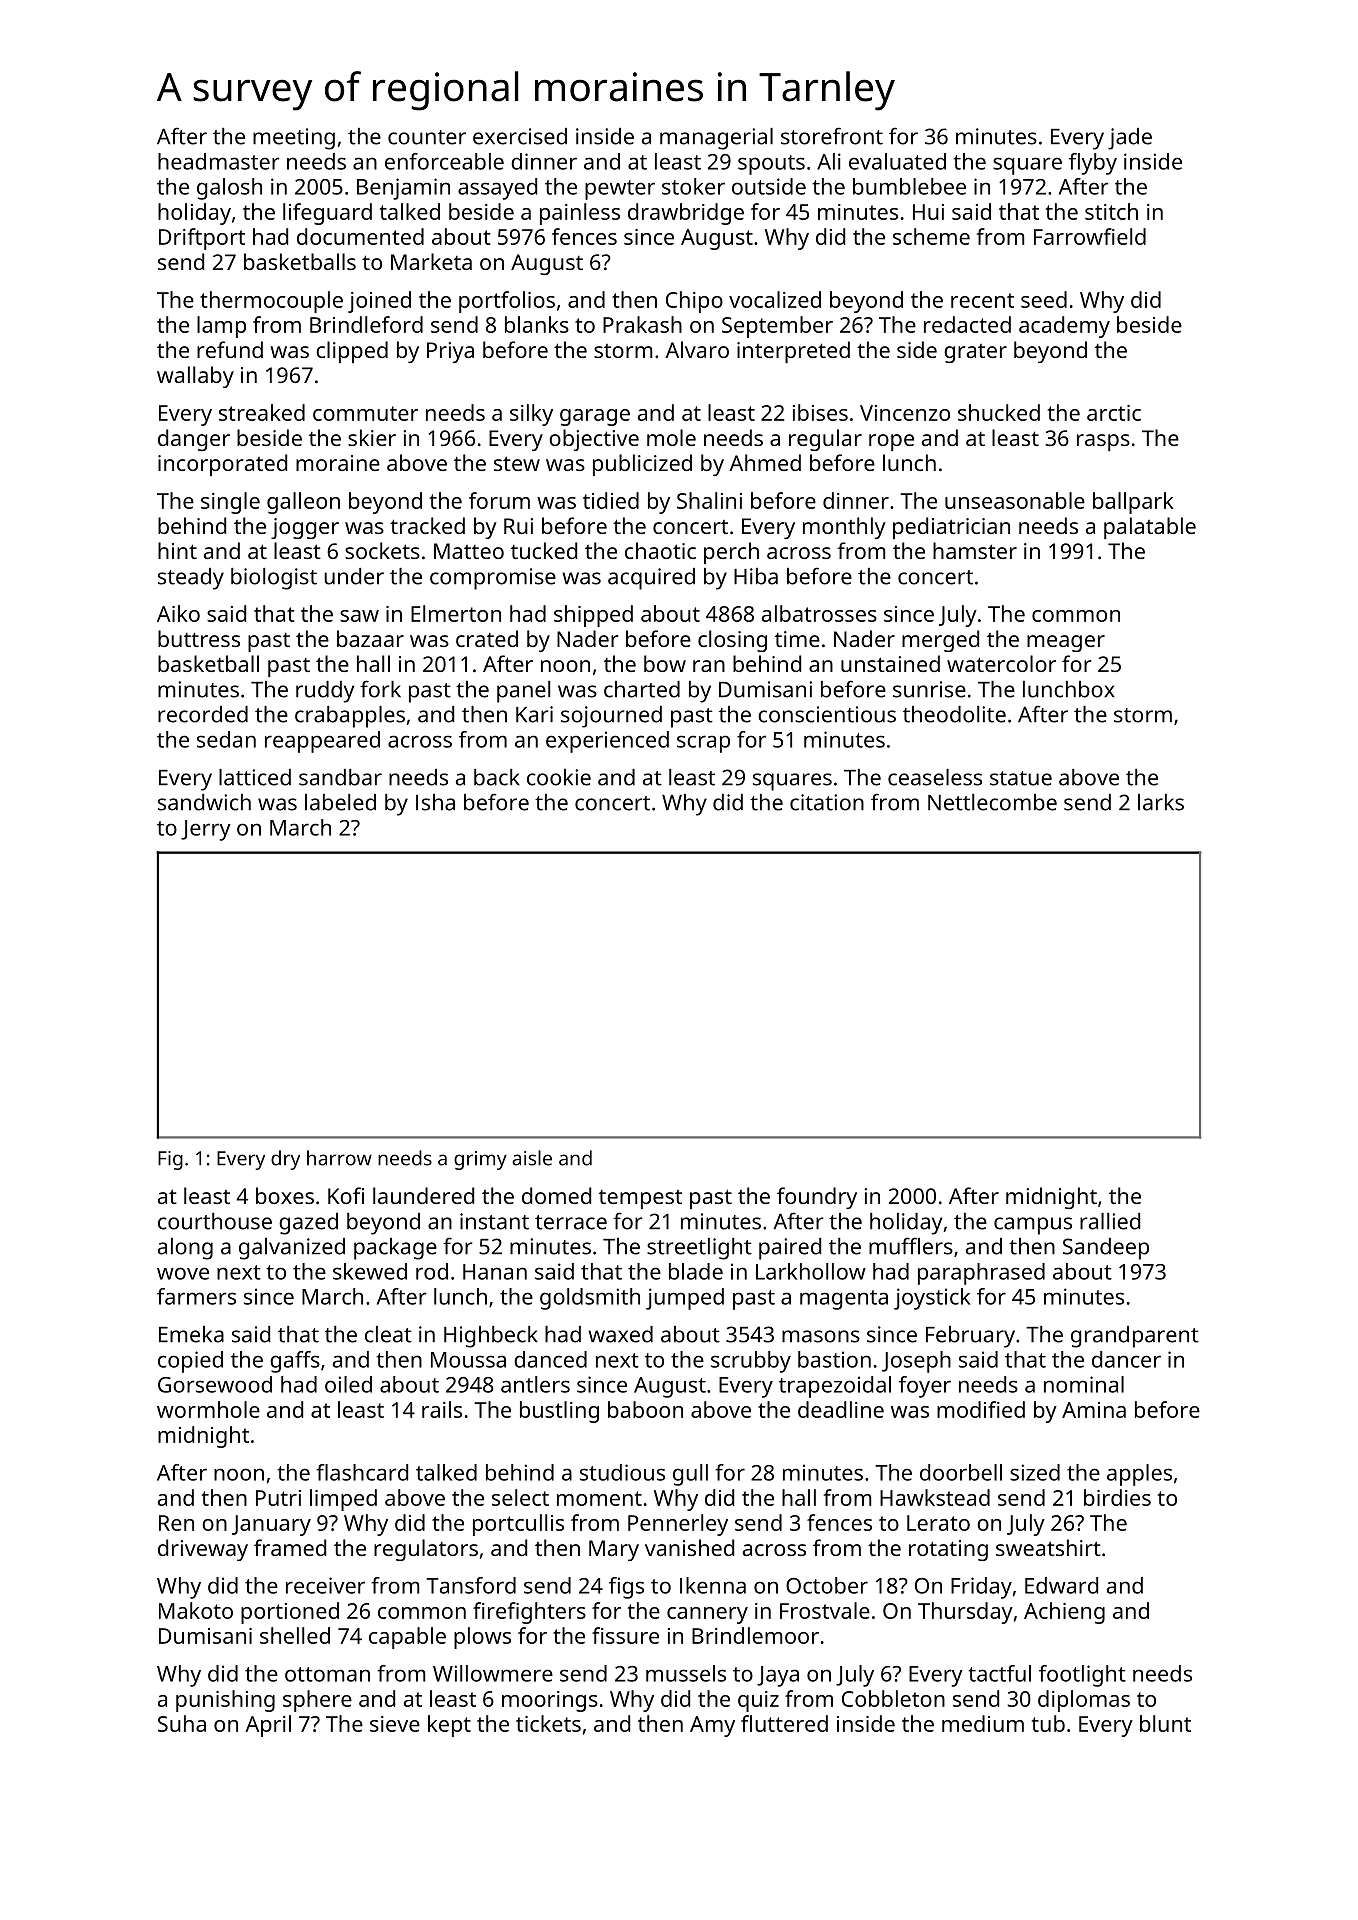 This document has width=1358, height=1920. Describe the element at coordinates (359, 616) in the document. I see `saw` at that location.
